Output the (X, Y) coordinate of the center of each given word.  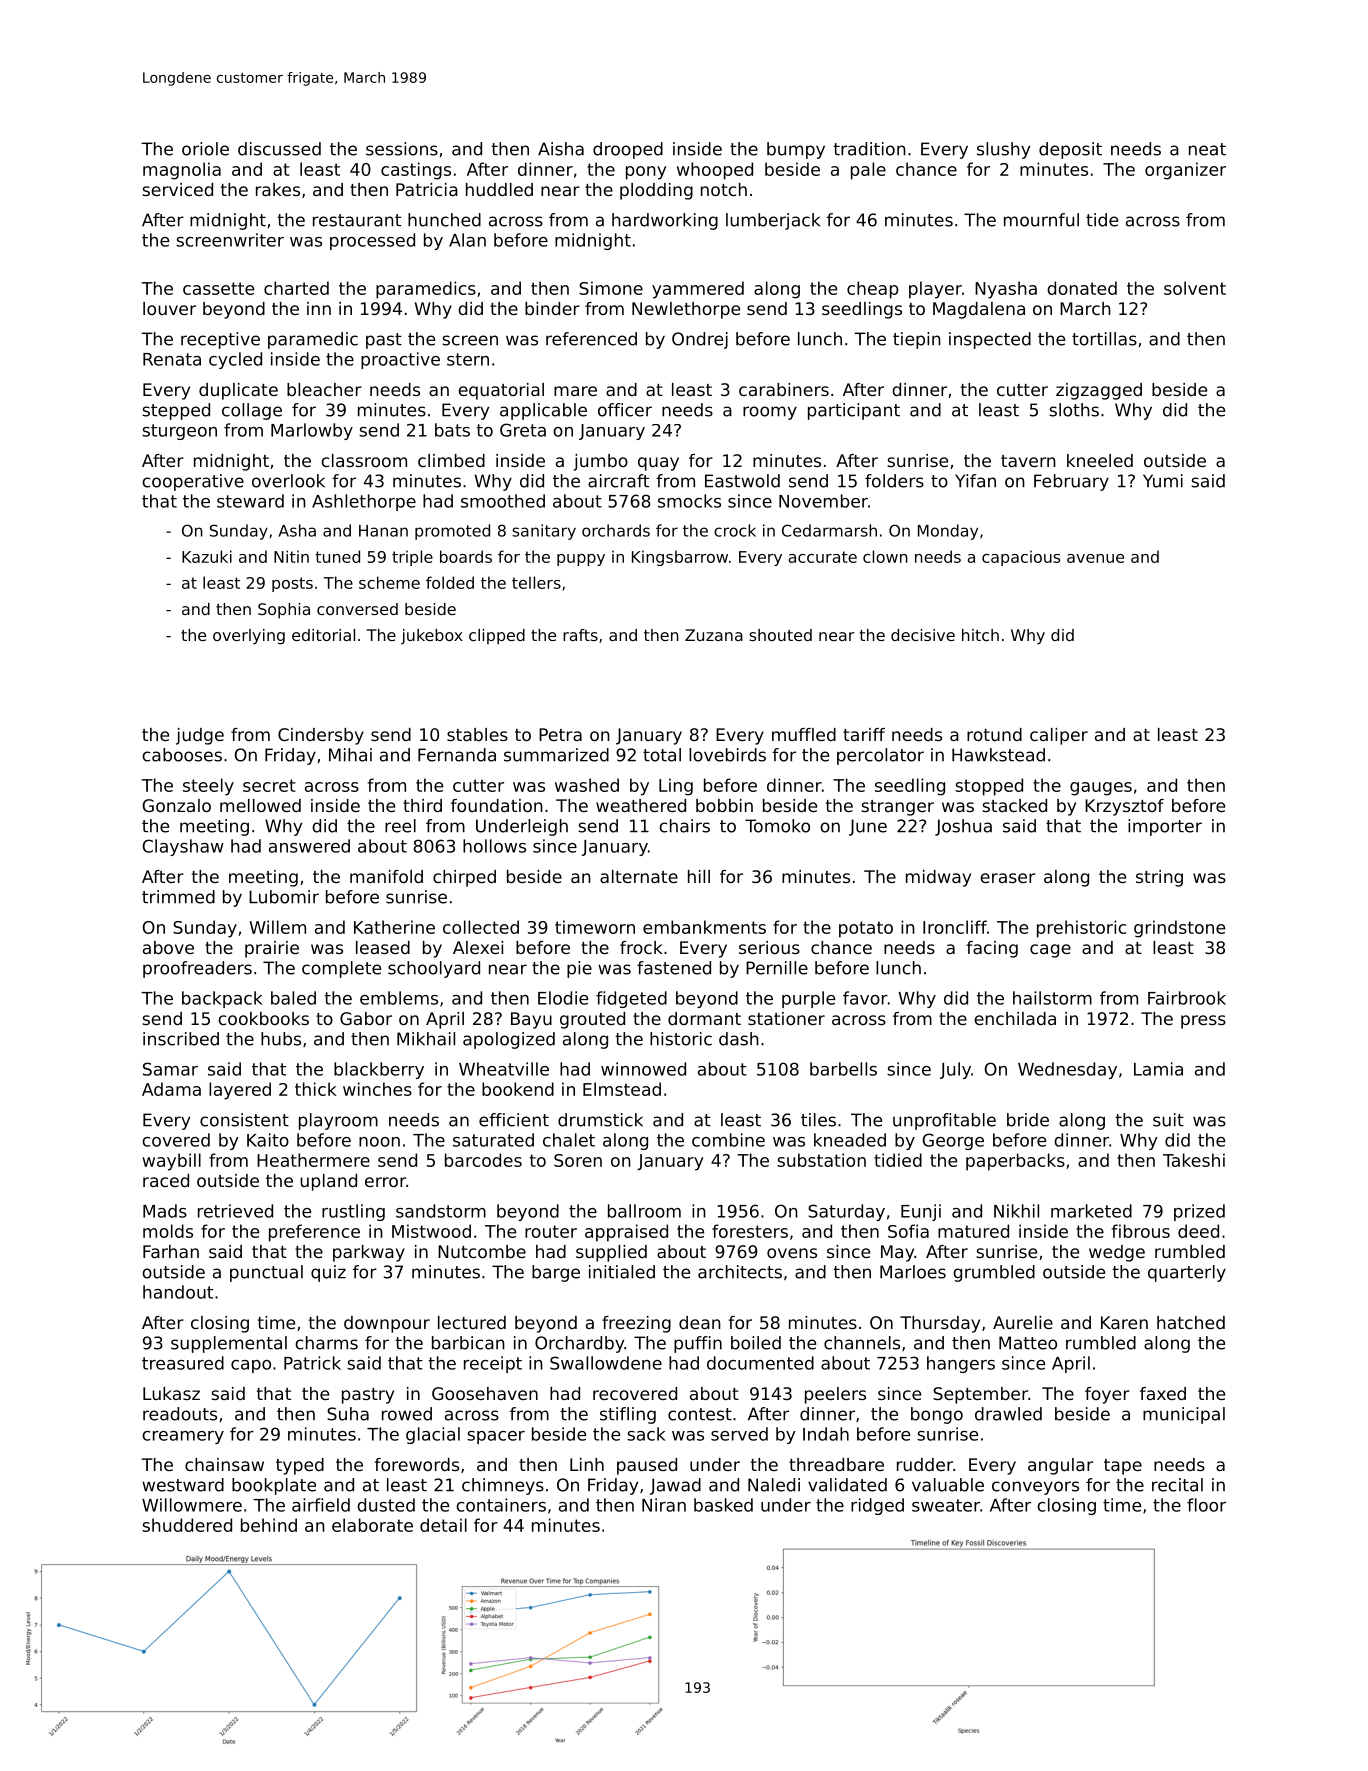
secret (269, 785)
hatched (1191, 1322)
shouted (780, 635)
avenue (1095, 558)
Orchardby (579, 1344)
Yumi (1163, 481)
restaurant (357, 220)
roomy (770, 413)
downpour (387, 1324)
